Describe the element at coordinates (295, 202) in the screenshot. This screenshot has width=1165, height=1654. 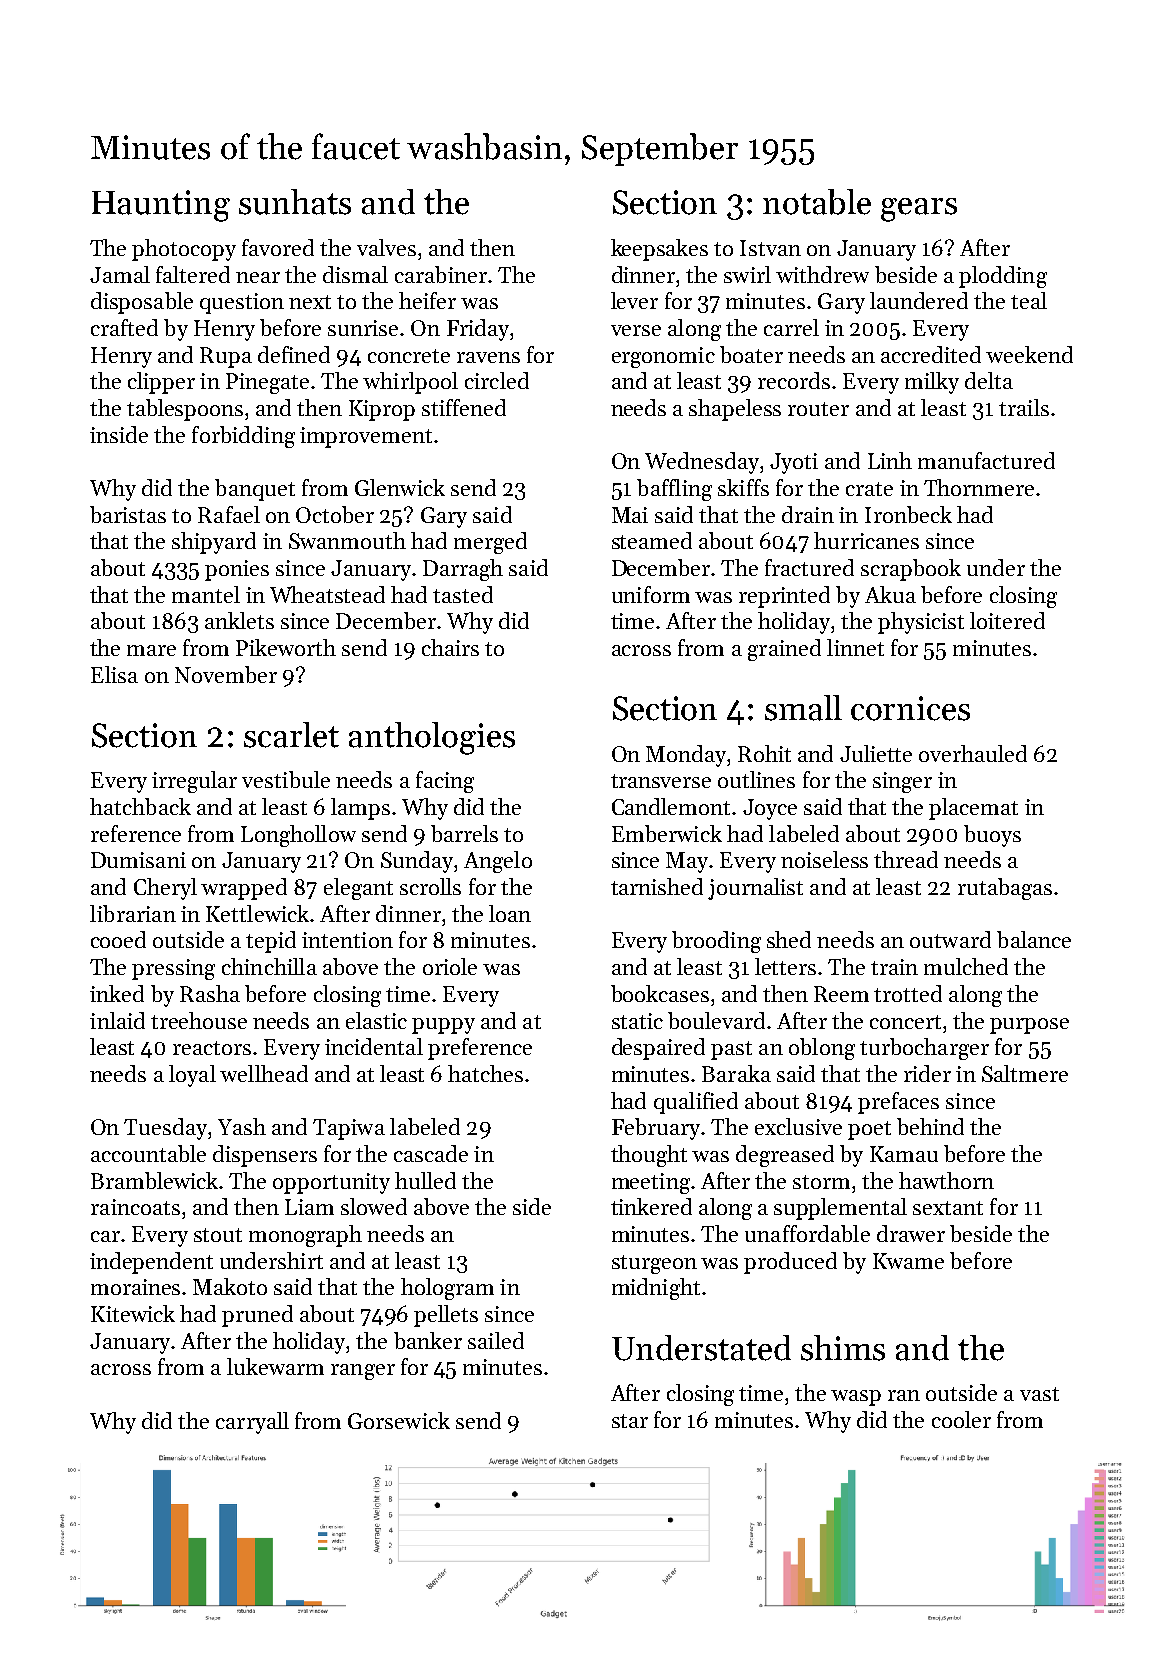
I see `sunhats` at that location.
